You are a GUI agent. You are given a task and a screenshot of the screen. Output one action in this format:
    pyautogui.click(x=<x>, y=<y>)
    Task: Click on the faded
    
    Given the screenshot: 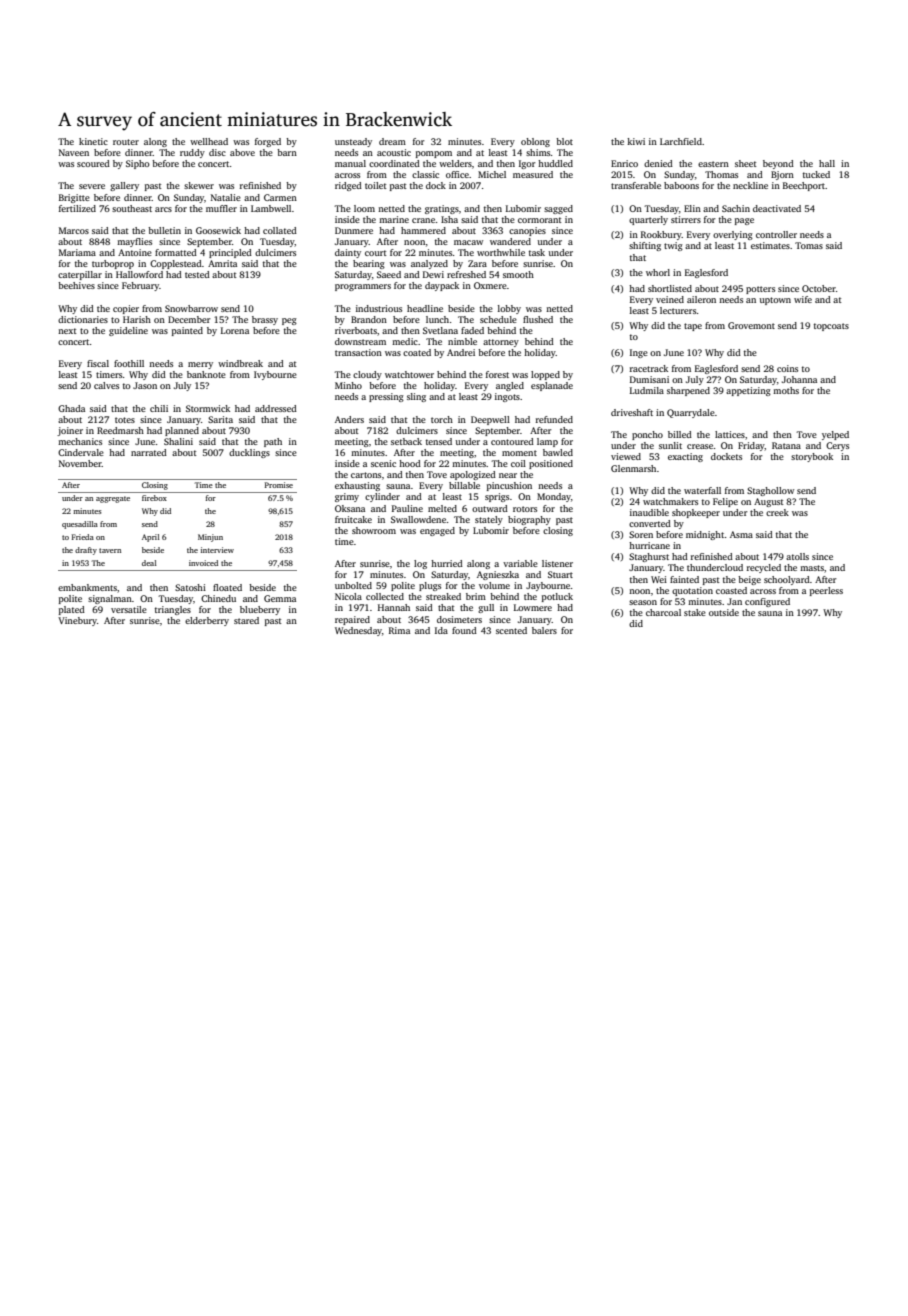 What is the action you would take?
    pyautogui.click(x=472, y=330)
